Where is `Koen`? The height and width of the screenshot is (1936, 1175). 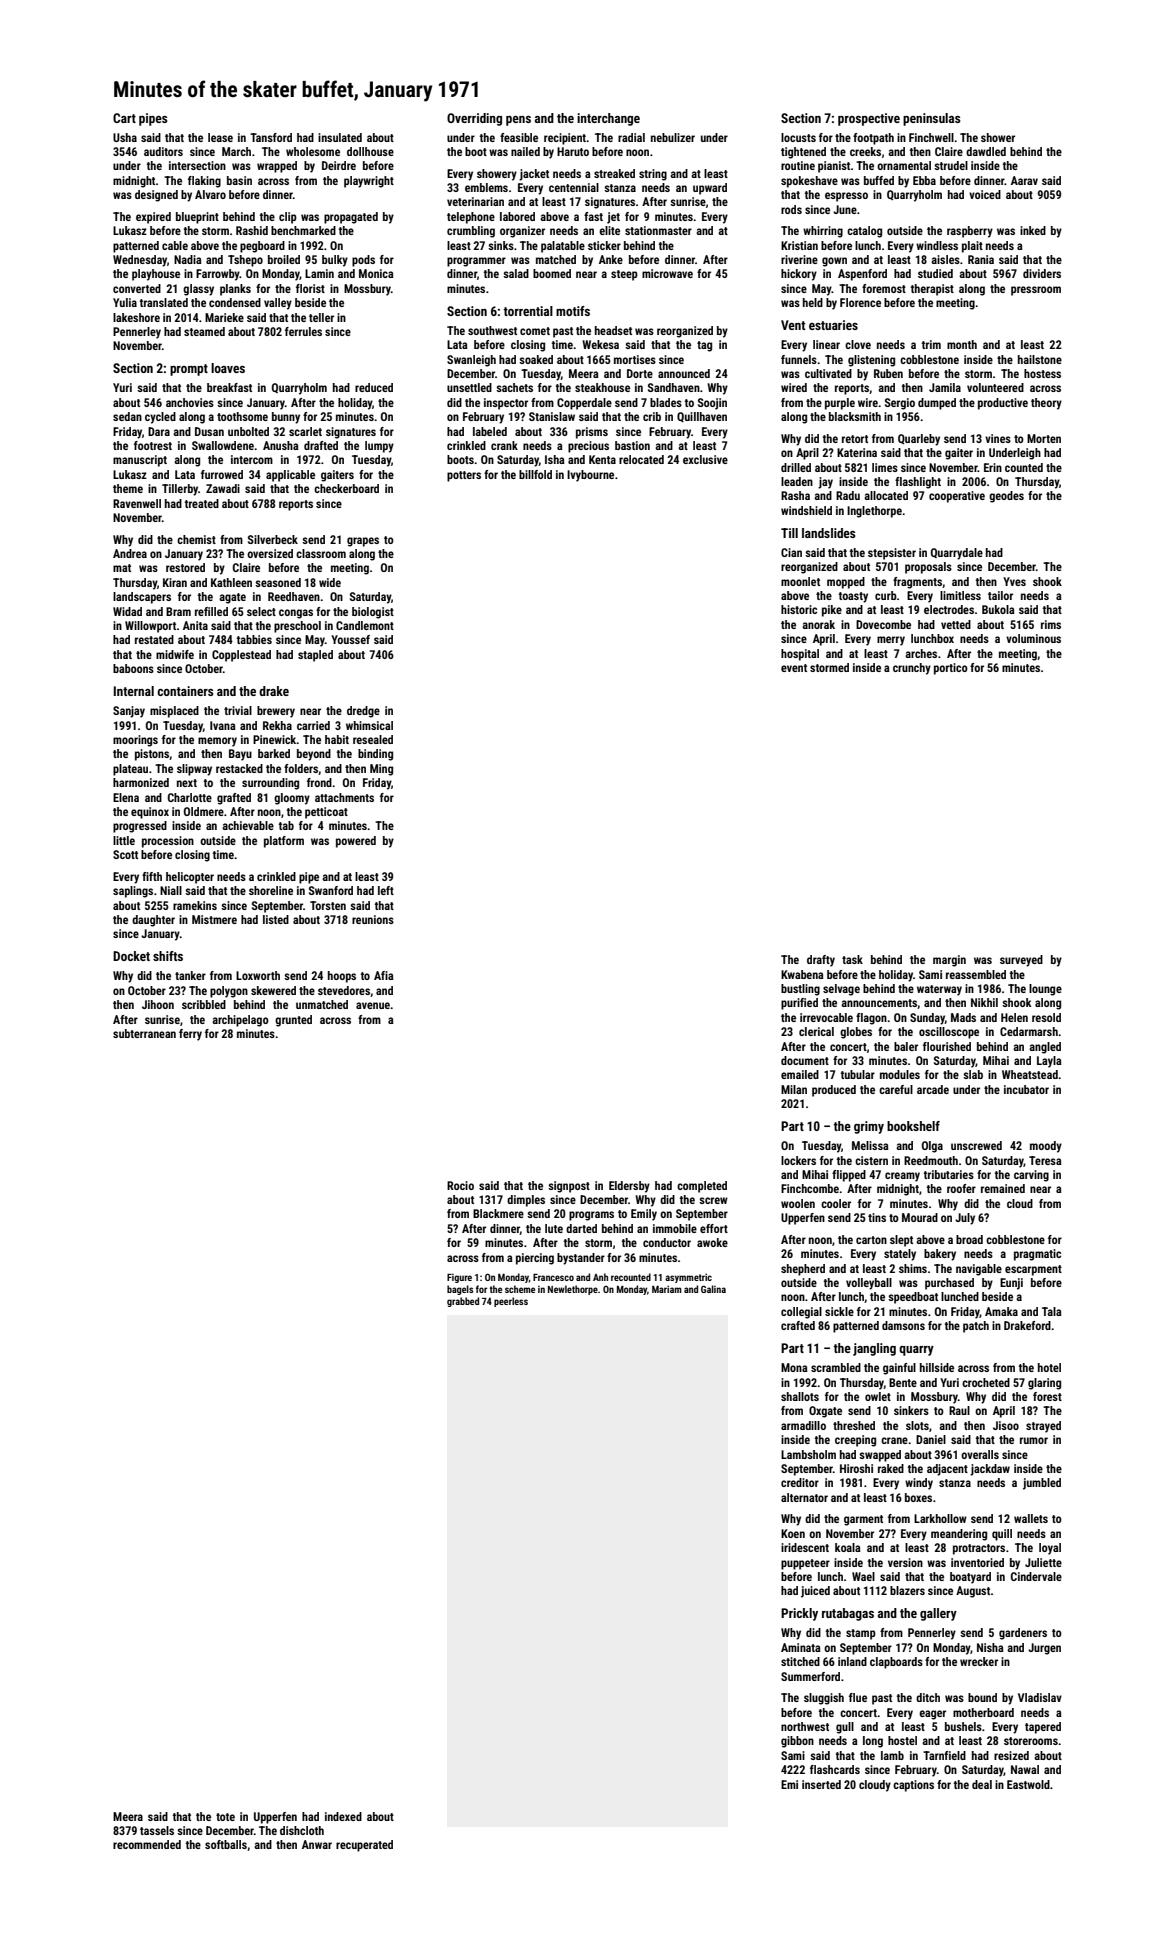
Koen is located at coordinates (793, 1533).
